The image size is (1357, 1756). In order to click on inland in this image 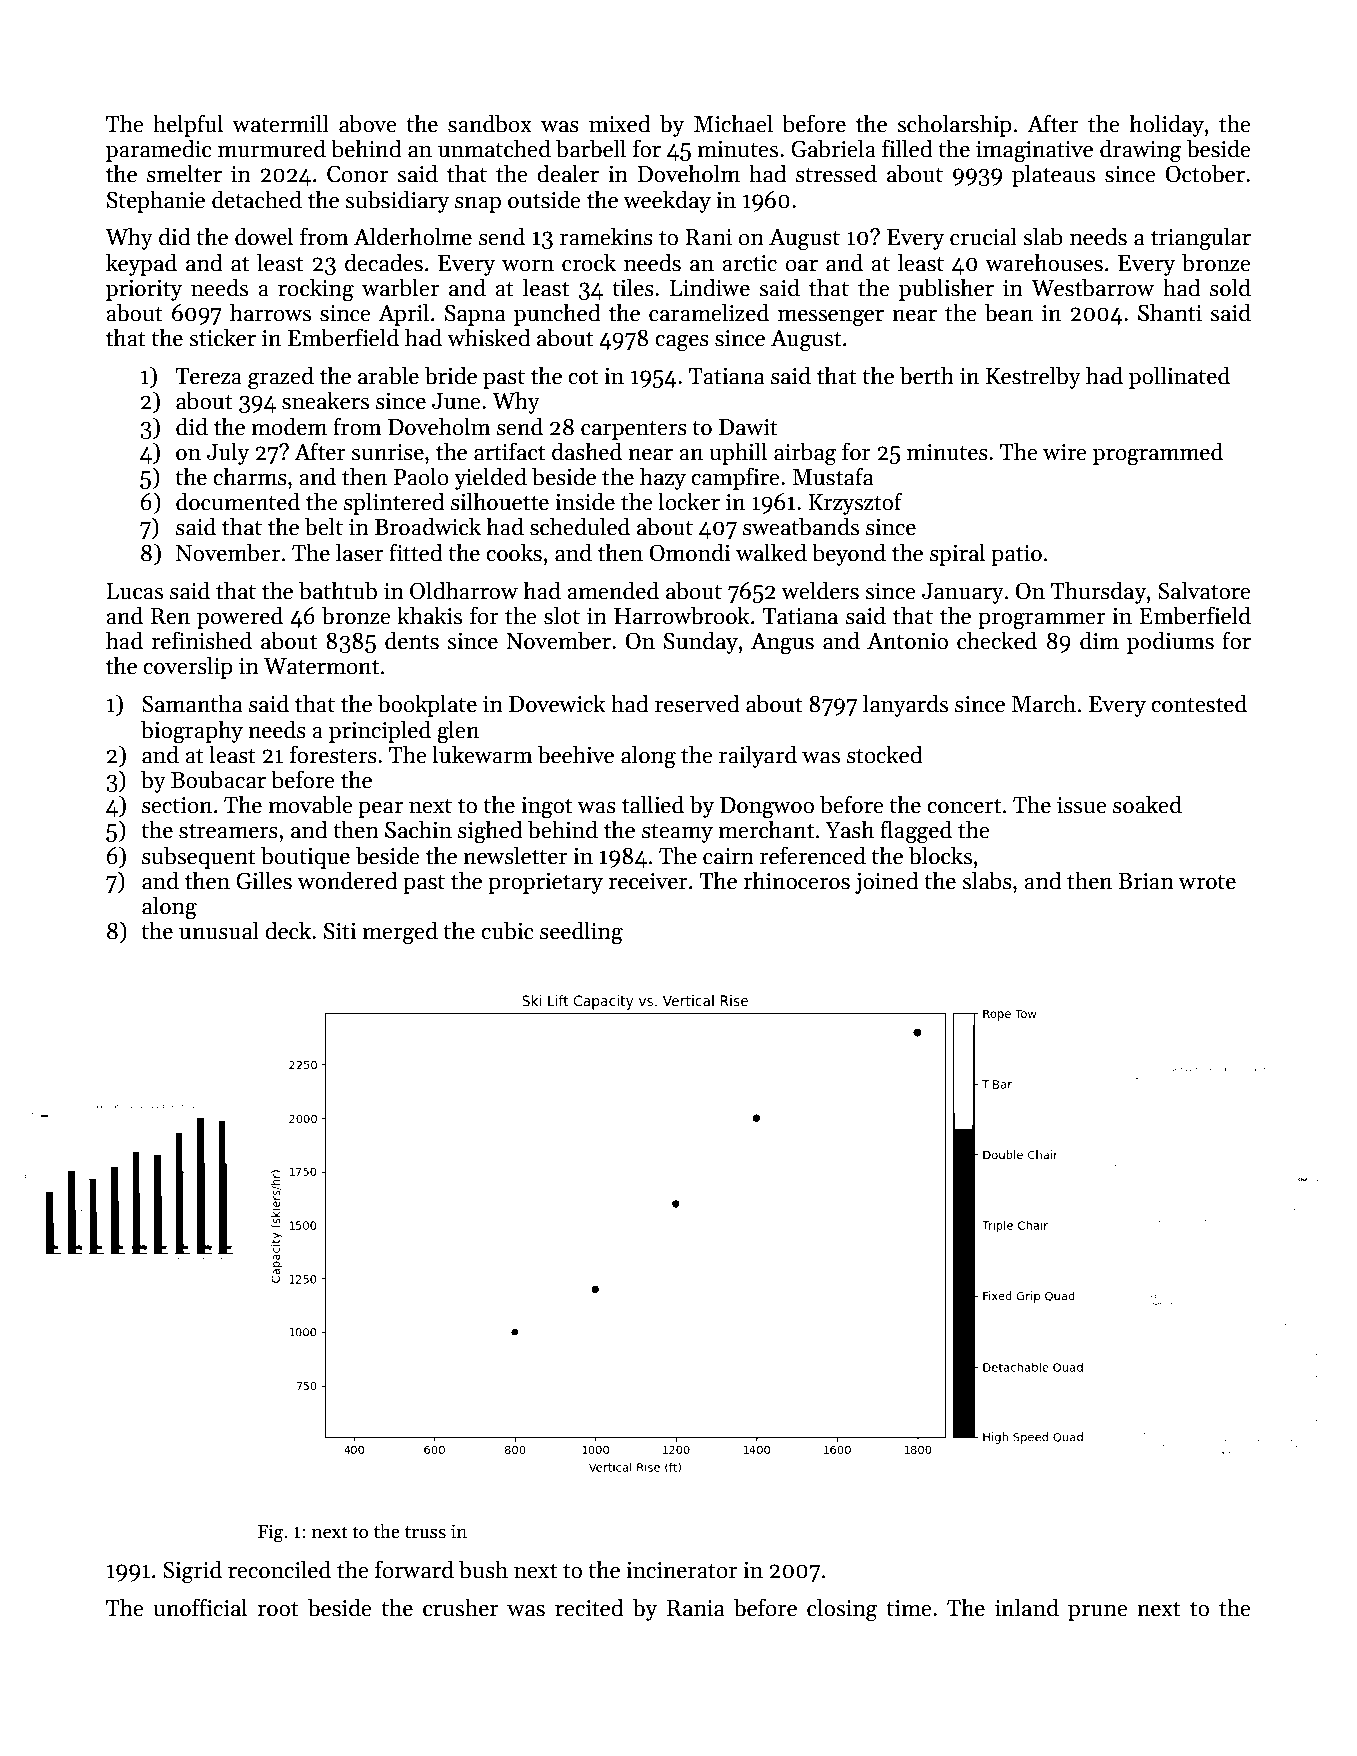, I will do `click(1027, 1607)`.
